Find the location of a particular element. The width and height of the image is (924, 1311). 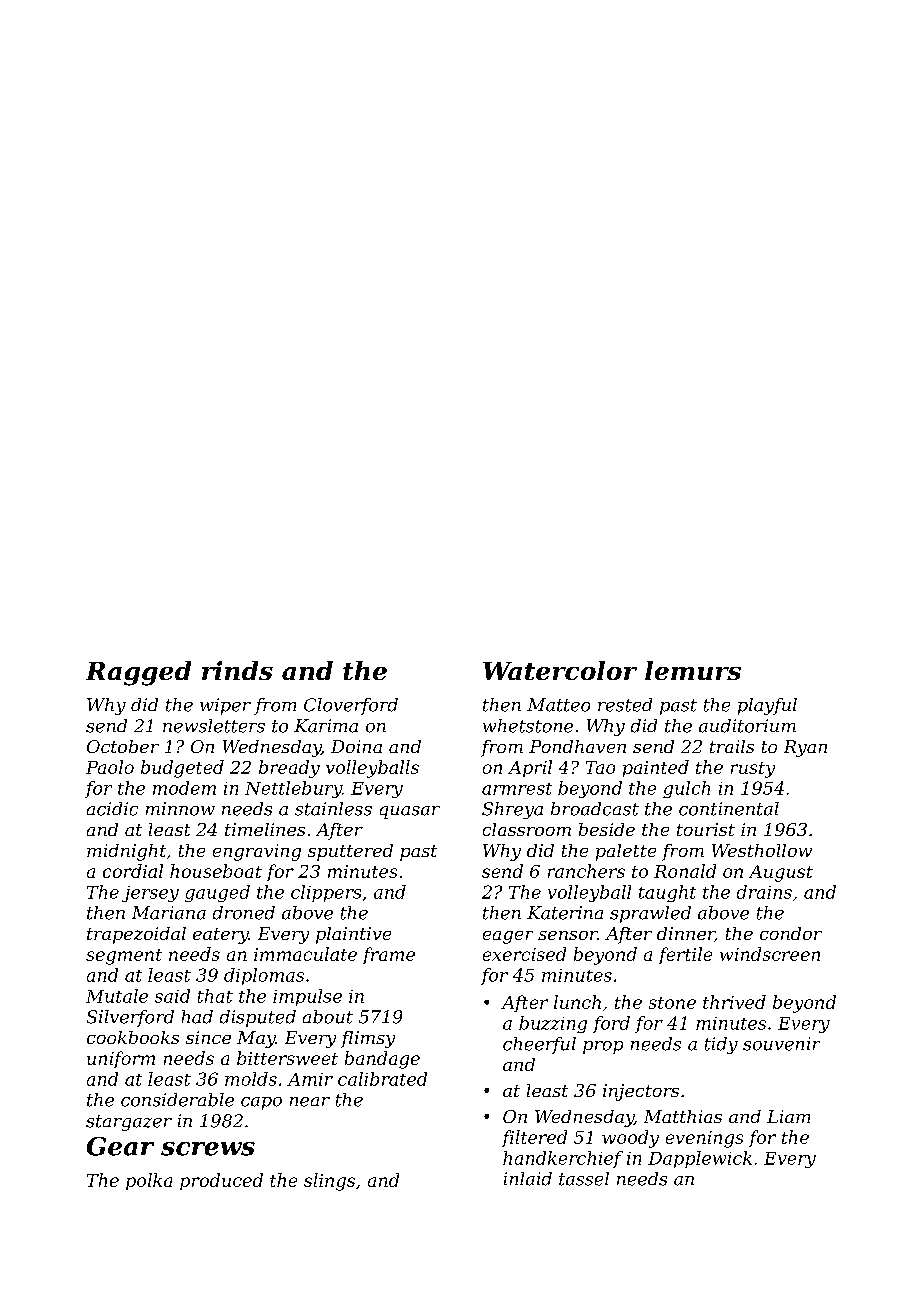

Shreya is located at coordinates (512, 810).
